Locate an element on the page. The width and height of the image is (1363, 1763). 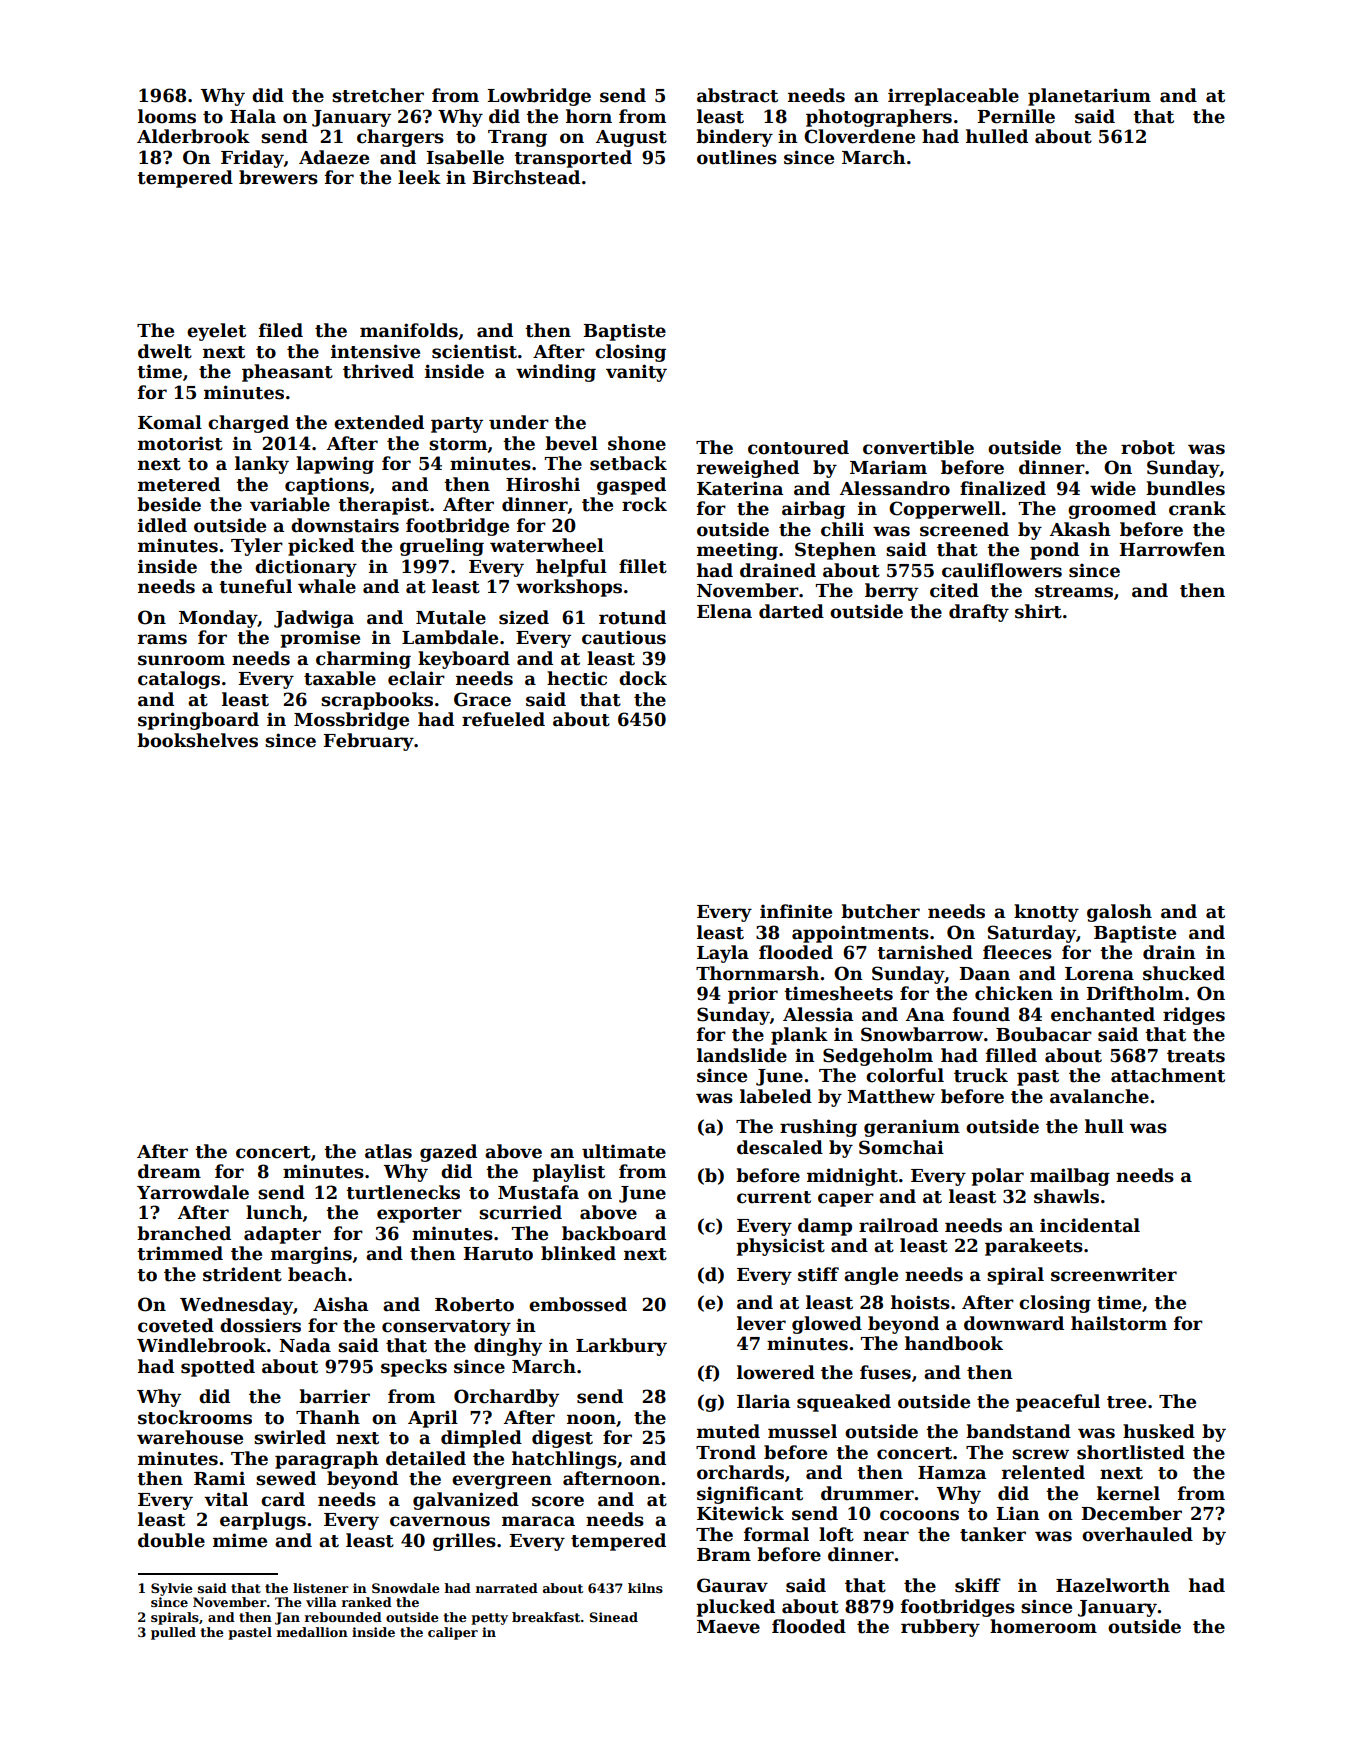
planetarium is located at coordinates (1089, 97).
